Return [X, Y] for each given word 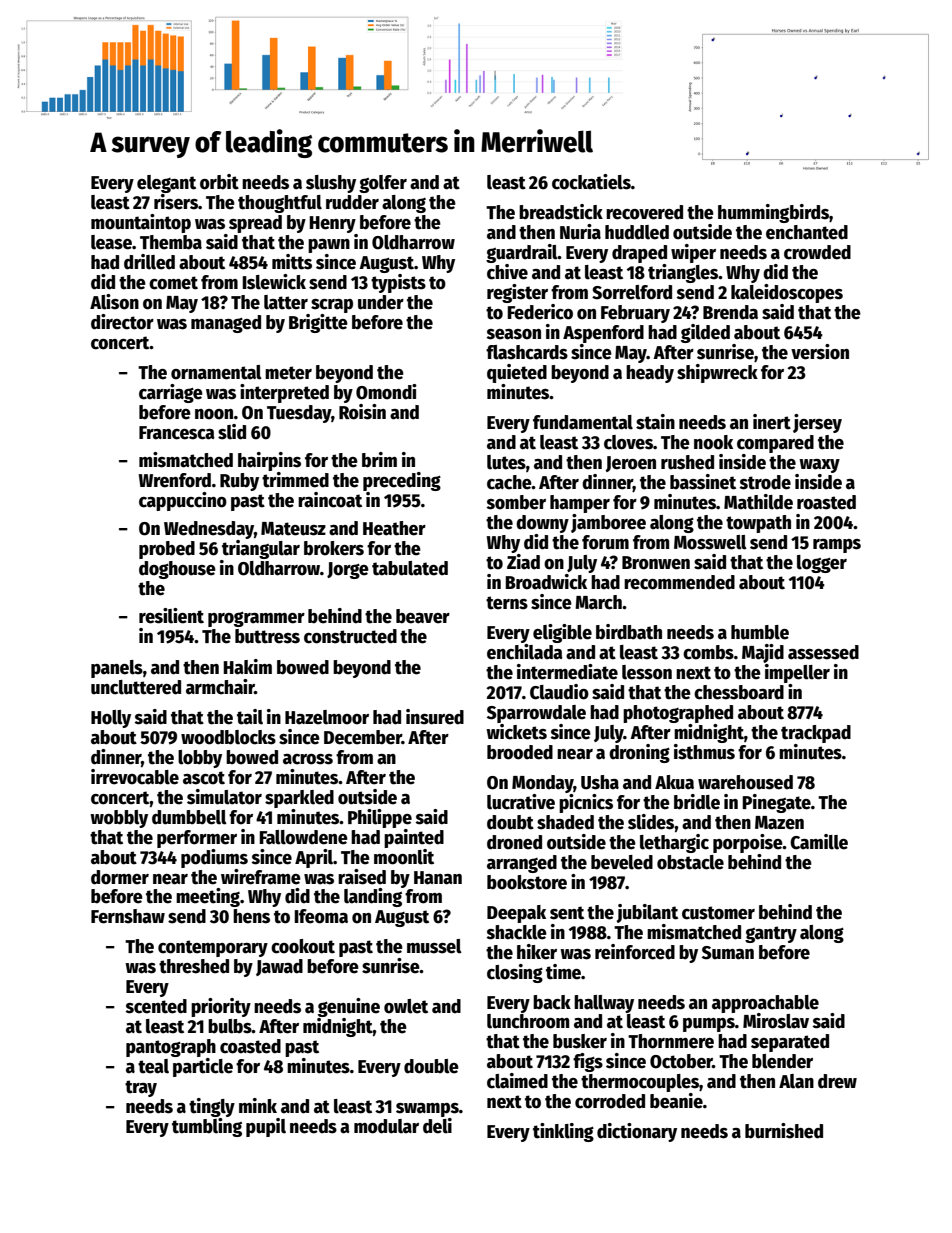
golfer [383, 184]
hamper [580, 504]
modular [386, 1126]
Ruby [239, 482]
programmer [256, 619]
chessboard [739, 692]
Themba [171, 242]
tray [141, 1088]
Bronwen [656, 563]
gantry [771, 934]
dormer [120, 877]
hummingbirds [773, 213]
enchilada [525, 652]
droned [514, 842]
